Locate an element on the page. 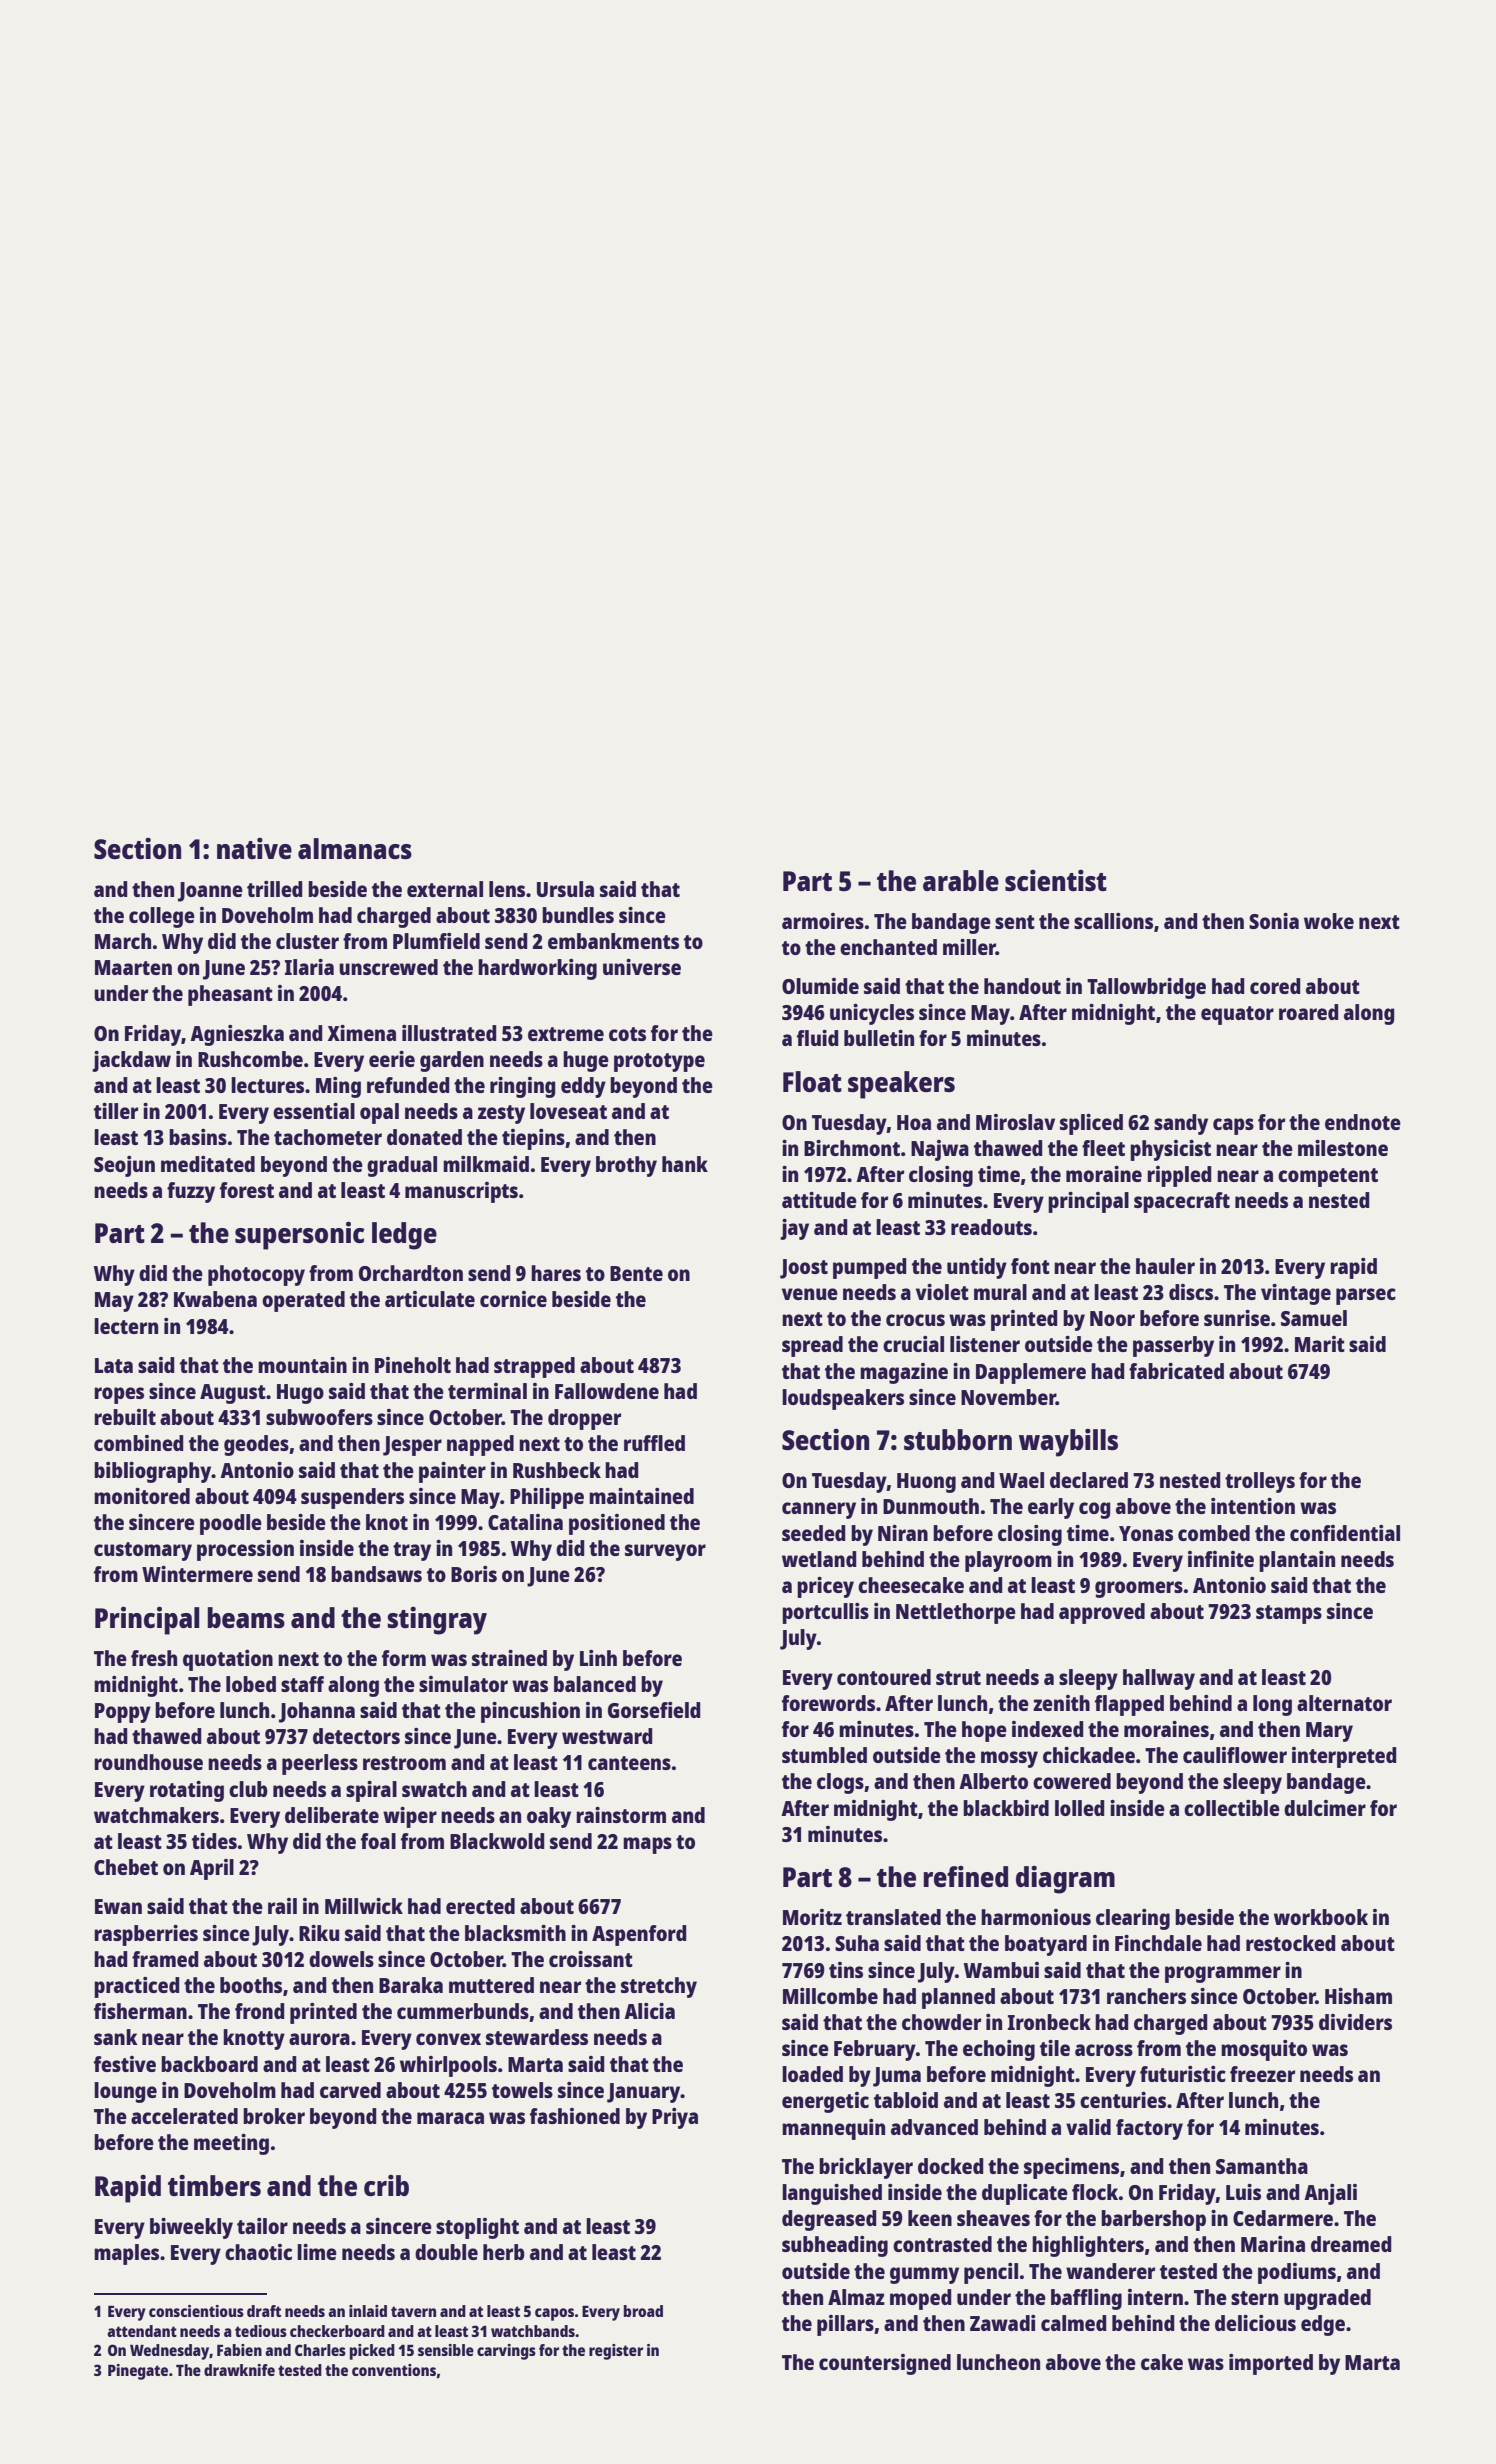  Ursula is located at coordinates (565, 889).
